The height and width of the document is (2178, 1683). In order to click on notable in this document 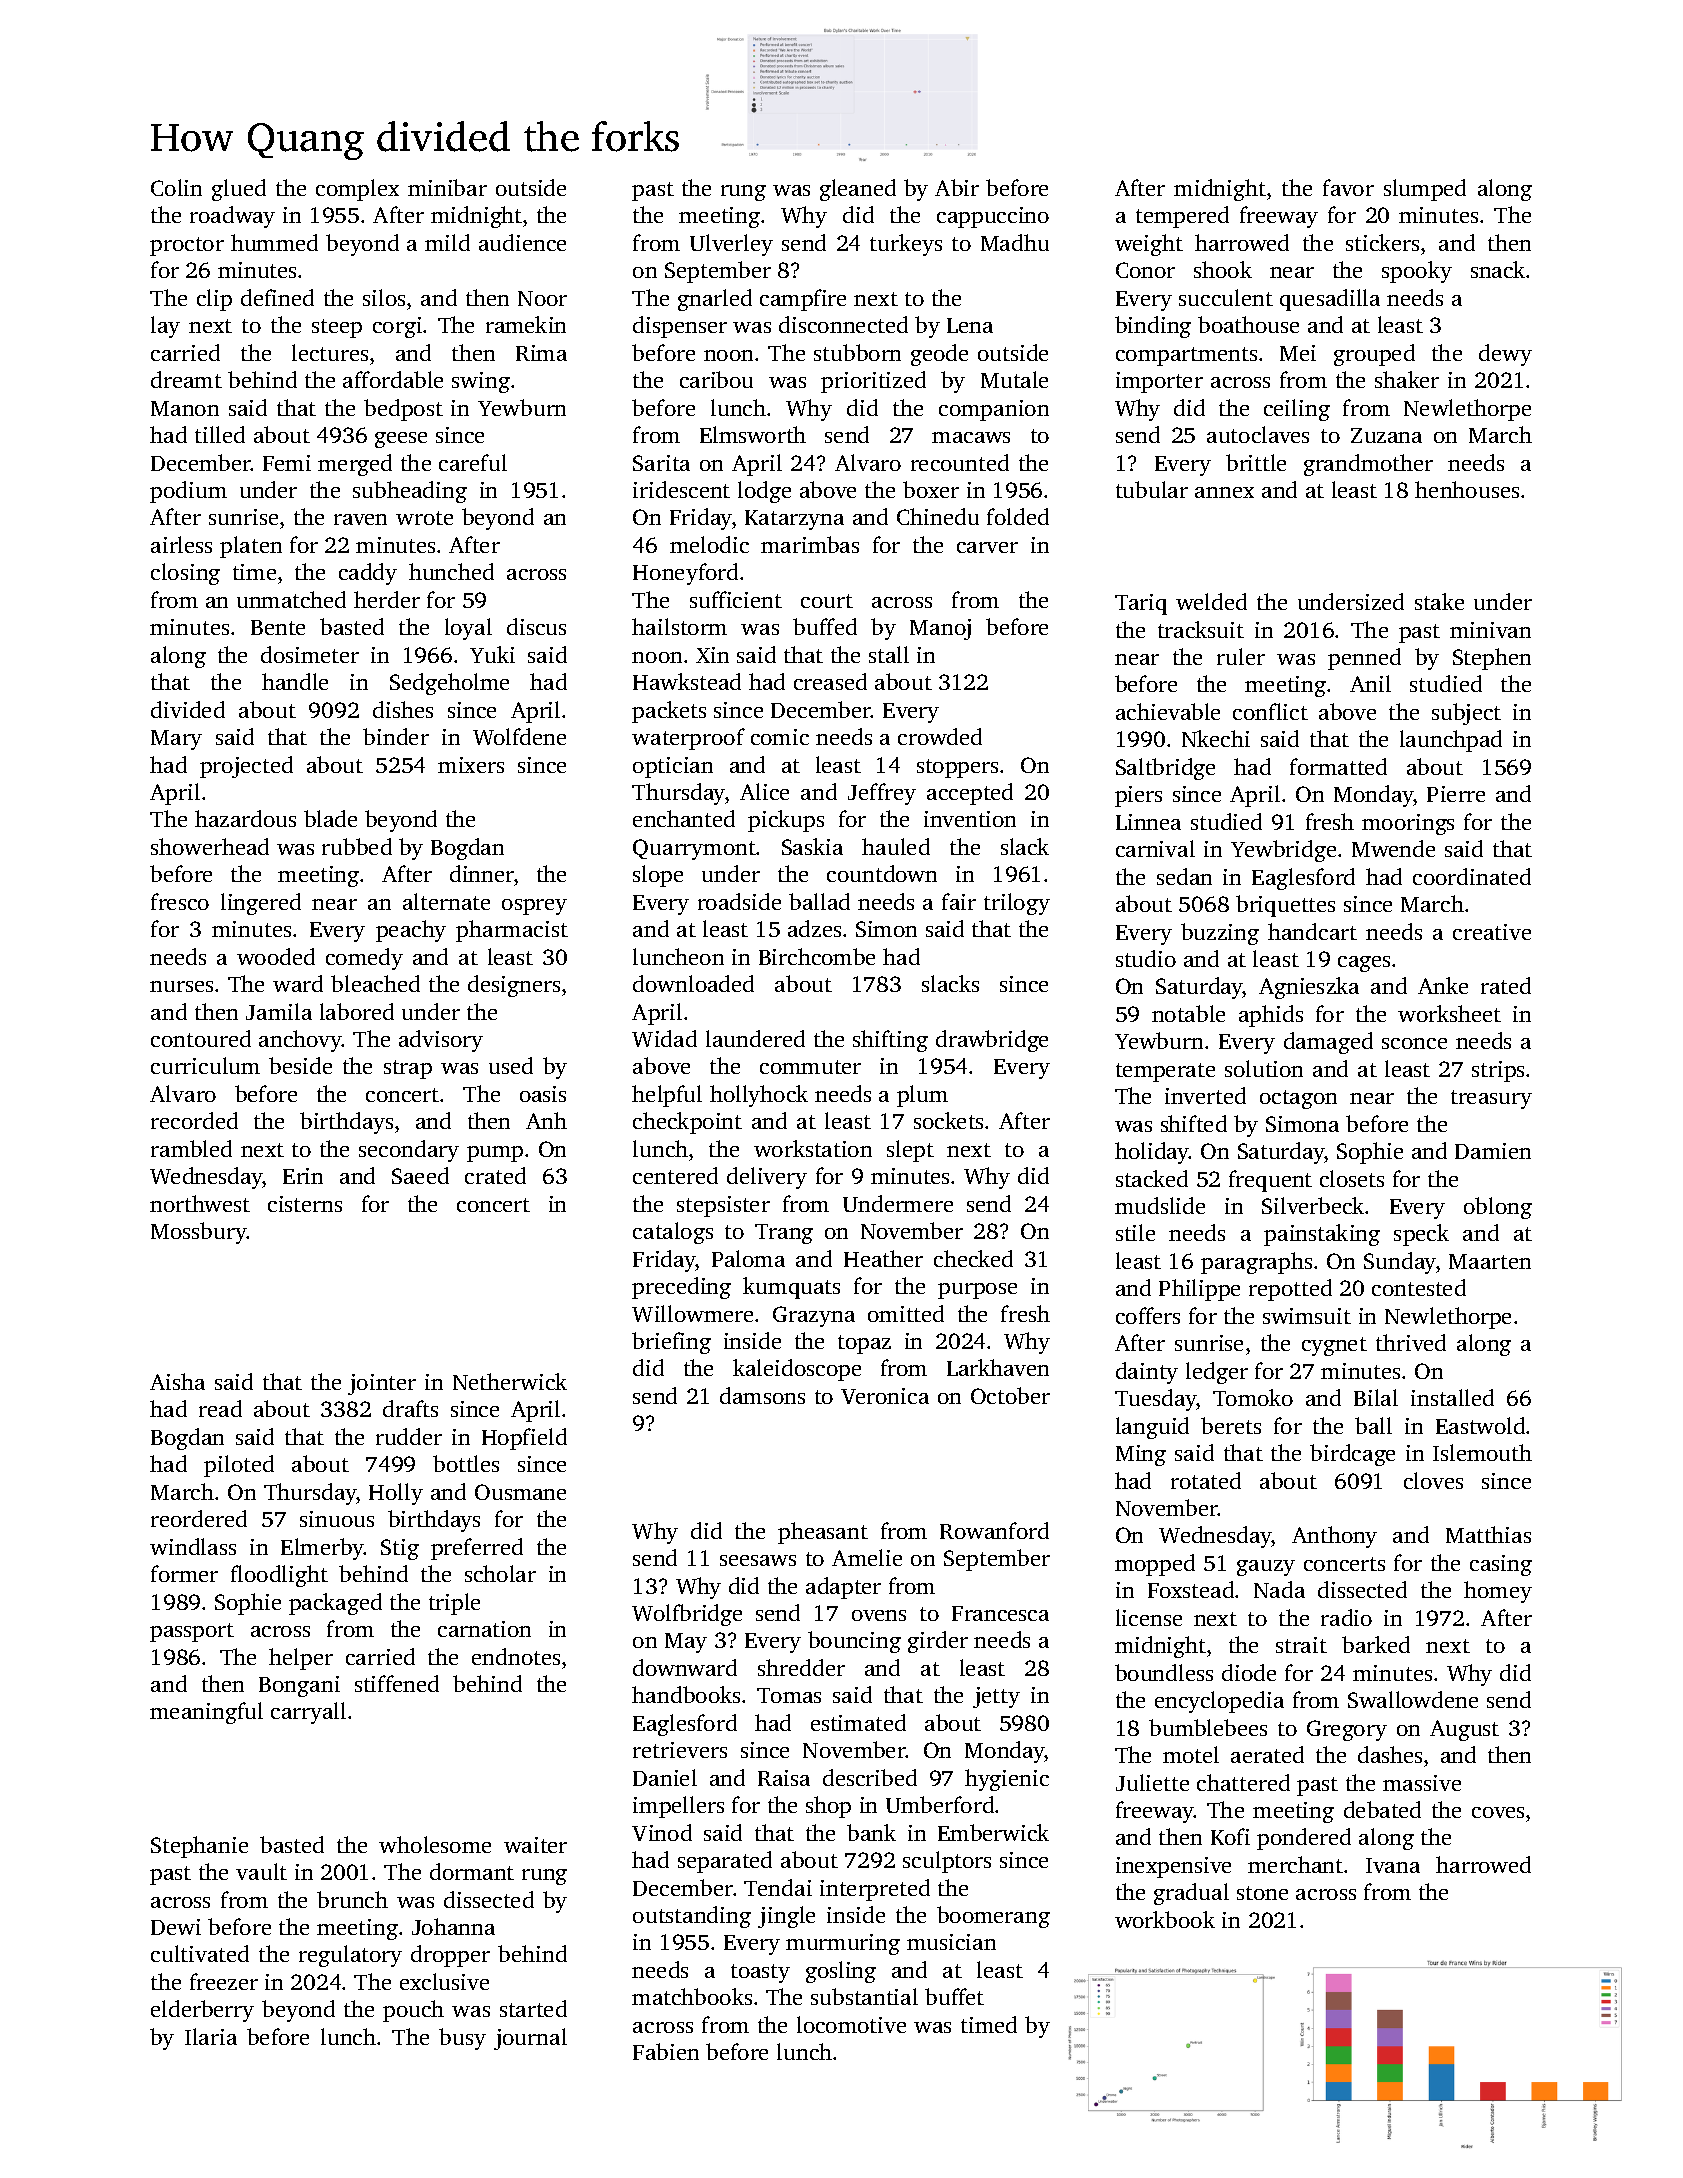, I will do `click(1188, 1013)`.
